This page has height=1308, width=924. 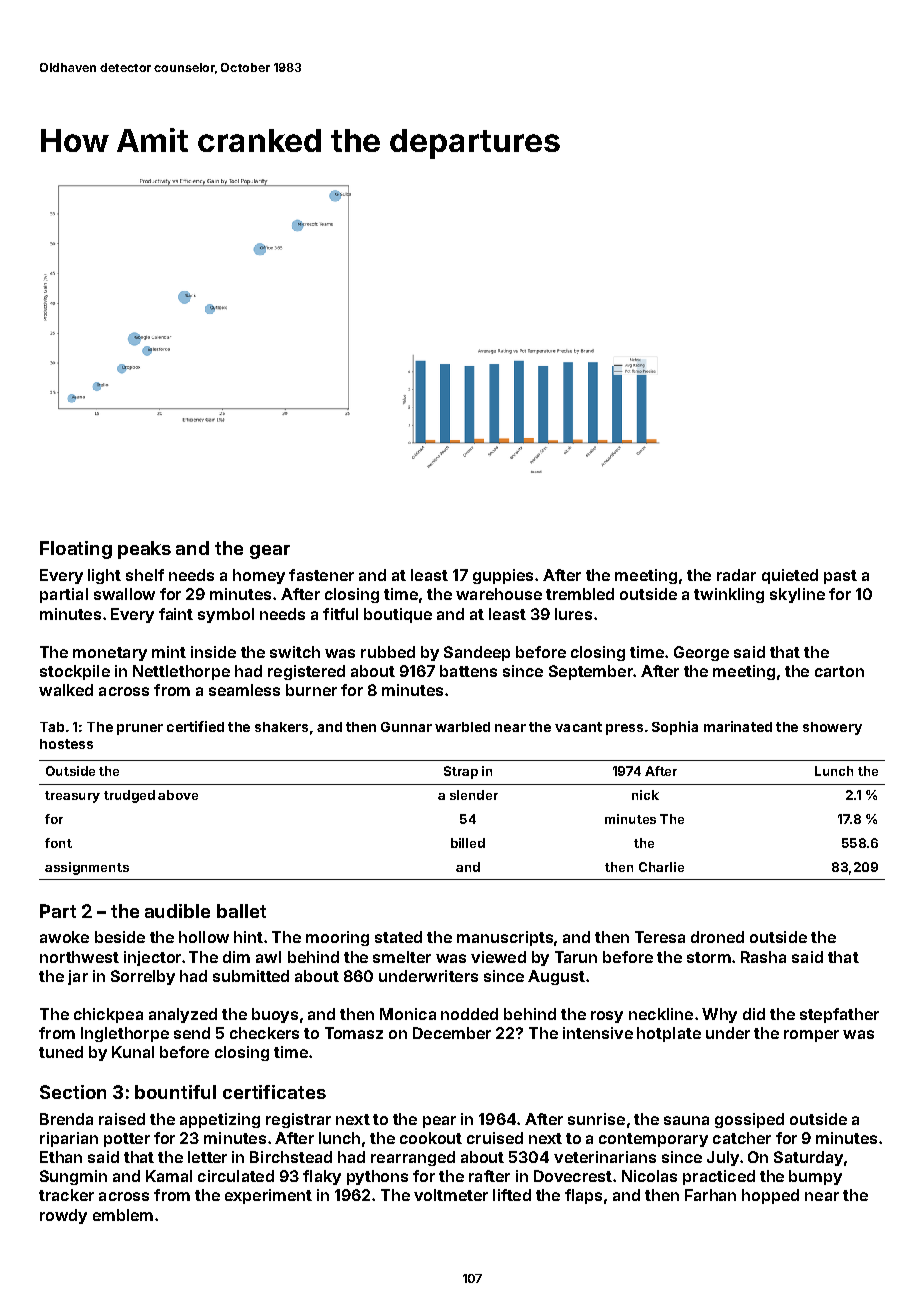 What do you see at coordinates (709, 957) in the page?
I see `storm` at bounding box center [709, 957].
